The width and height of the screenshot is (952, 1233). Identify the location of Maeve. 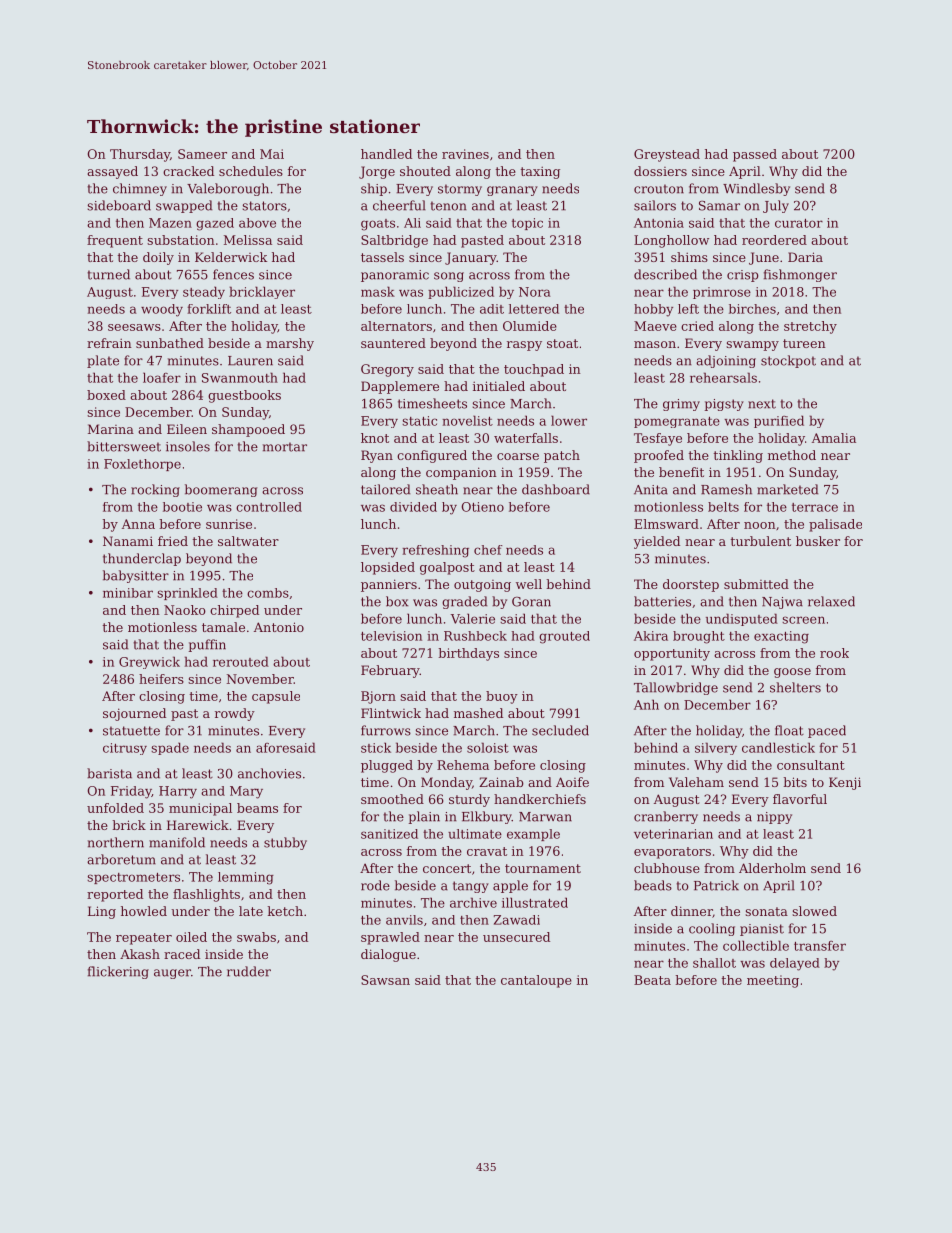
(655, 326).
